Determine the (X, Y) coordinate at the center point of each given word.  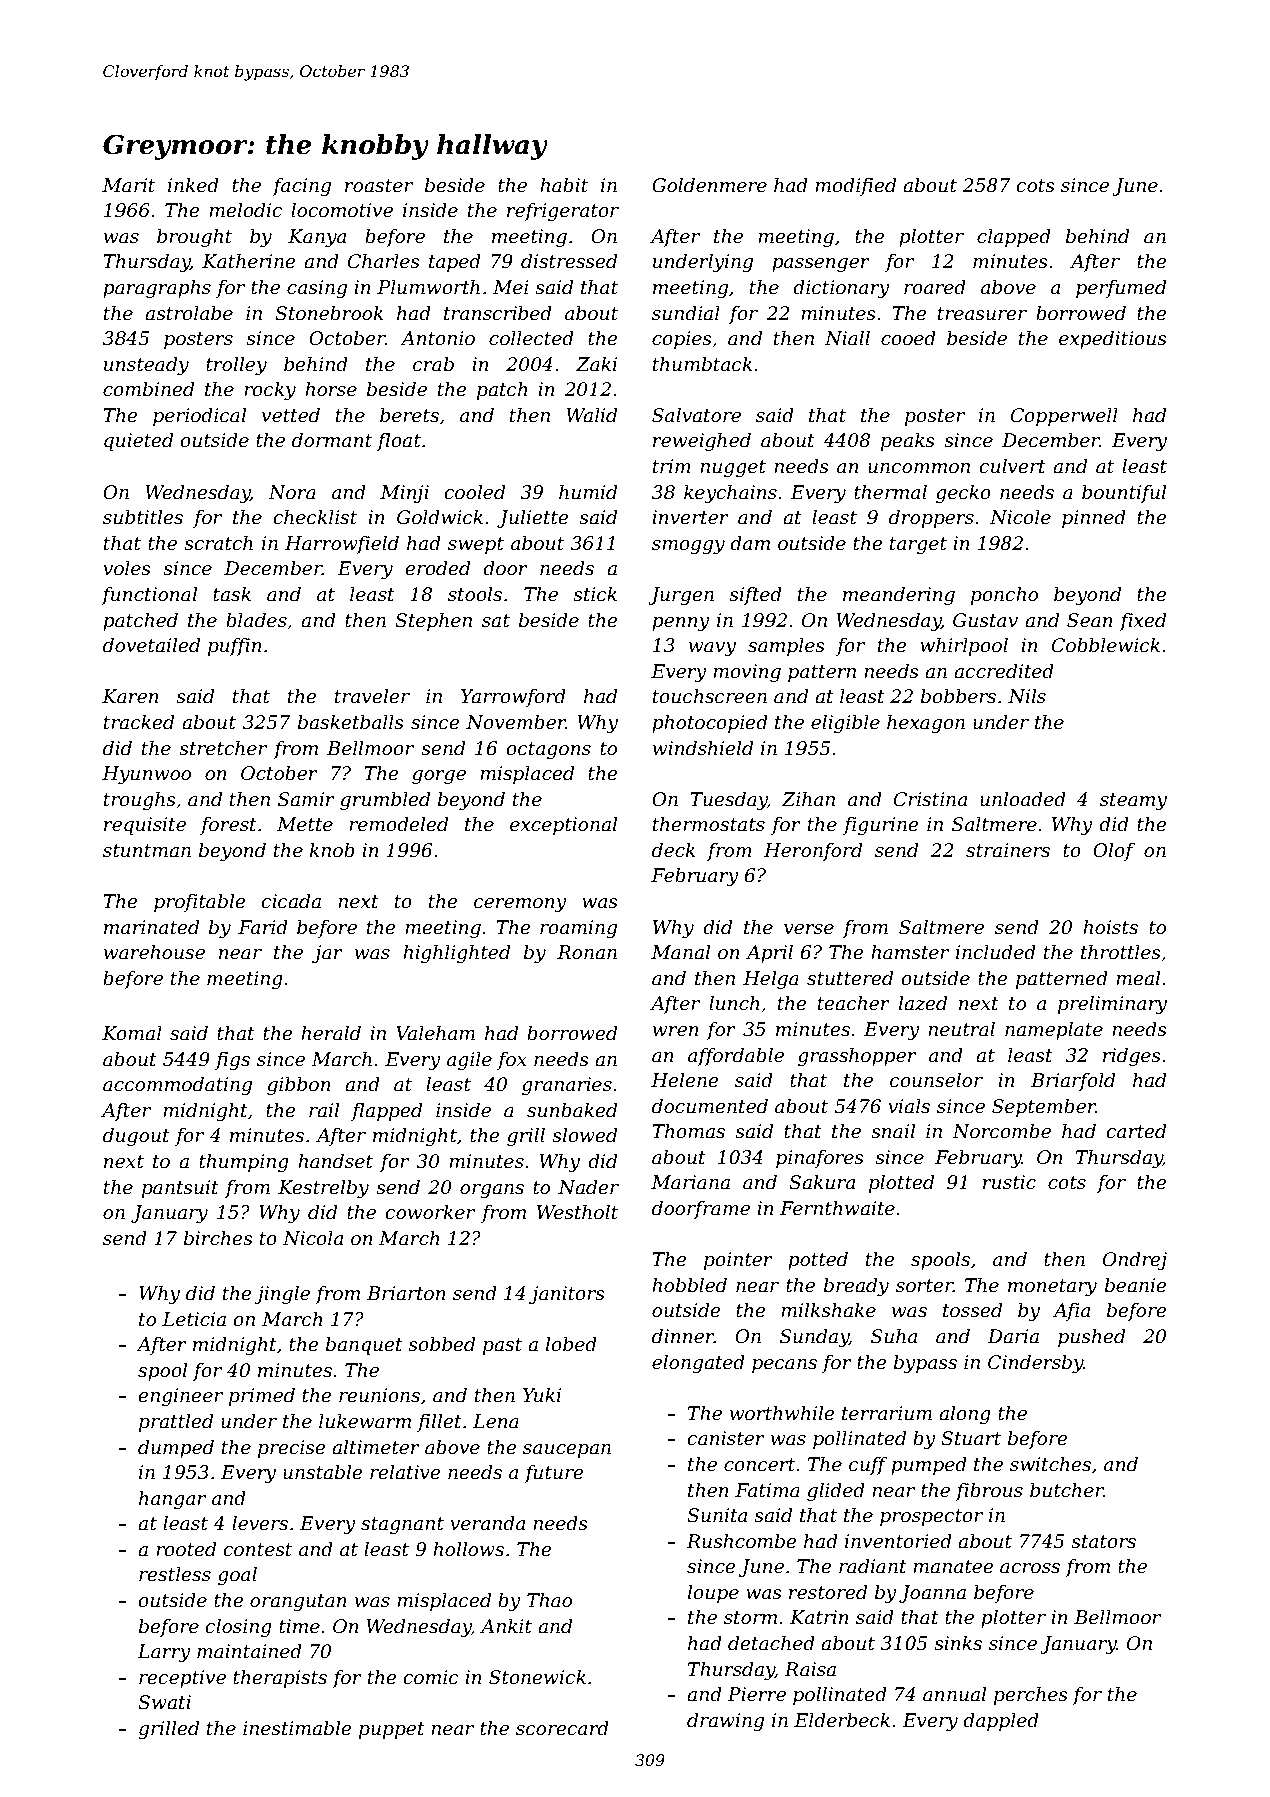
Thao (549, 1600)
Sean (1090, 620)
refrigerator (563, 212)
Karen (130, 696)
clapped (1014, 238)
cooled (474, 492)
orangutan (298, 1602)
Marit (128, 185)
